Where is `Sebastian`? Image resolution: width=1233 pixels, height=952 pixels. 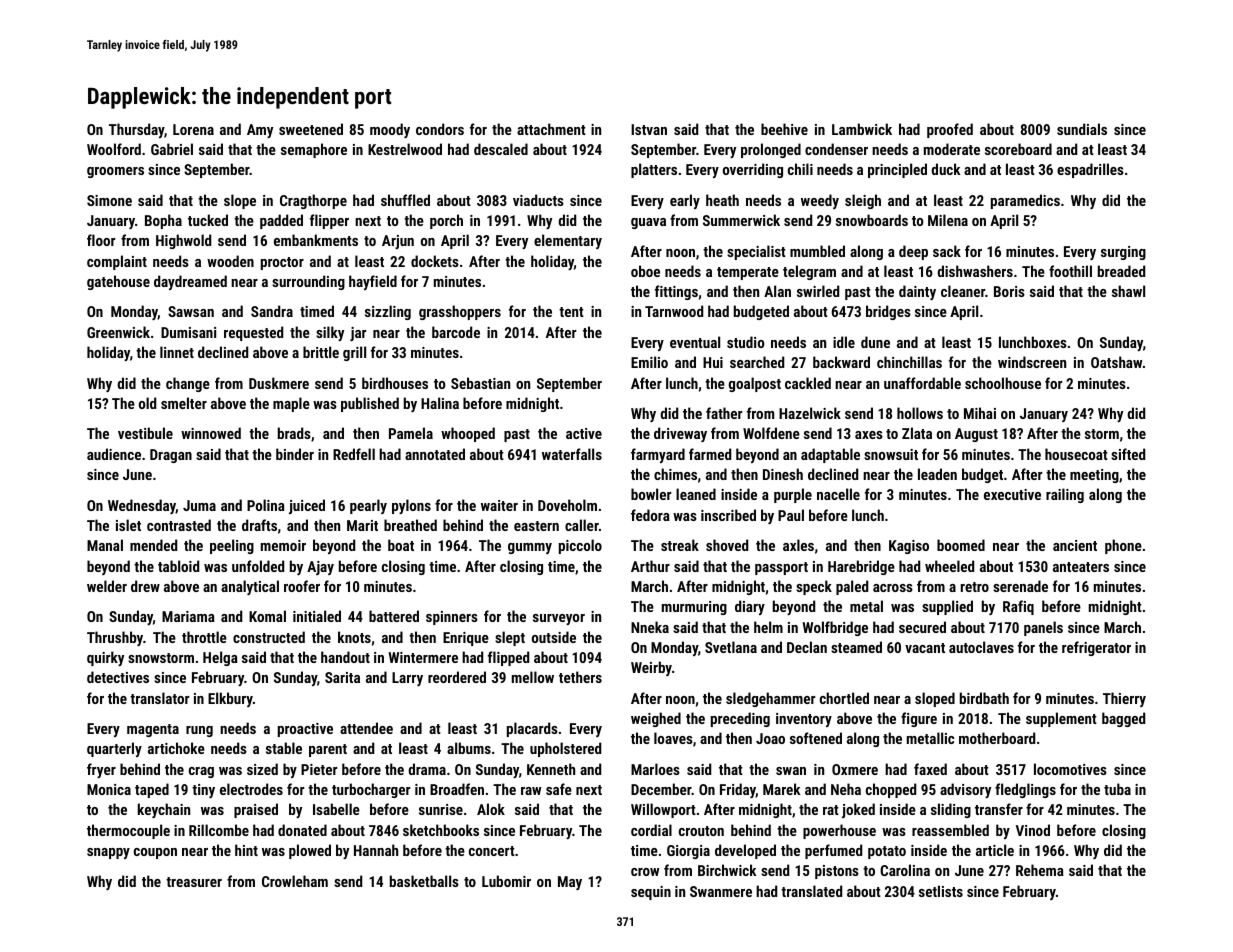
Sebastian is located at coordinates (480, 383).
